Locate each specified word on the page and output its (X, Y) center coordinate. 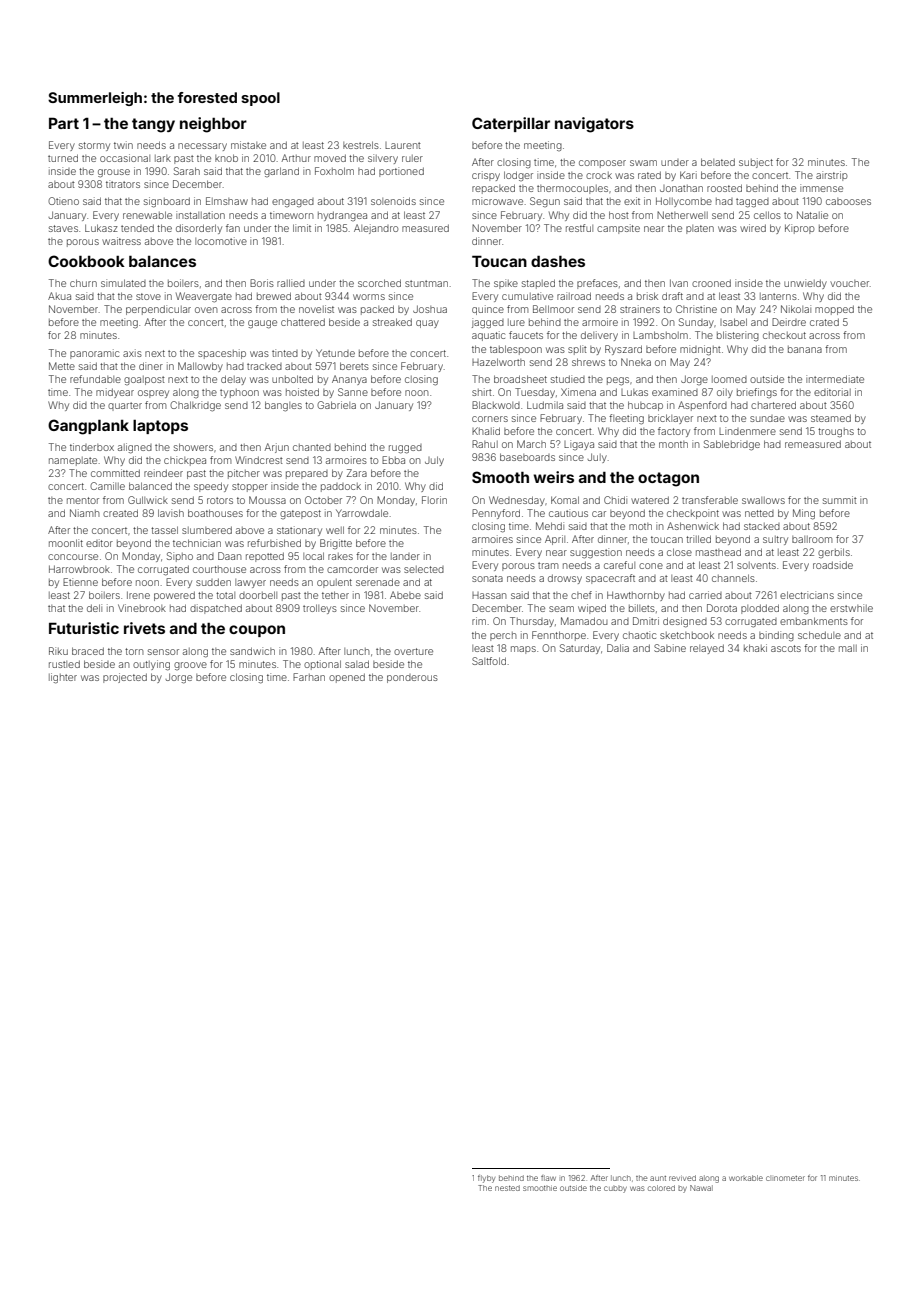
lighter (63, 678)
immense (821, 188)
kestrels (361, 145)
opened (347, 678)
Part (64, 123)
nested (507, 1188)
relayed (707, 649)
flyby (486, 1179)
